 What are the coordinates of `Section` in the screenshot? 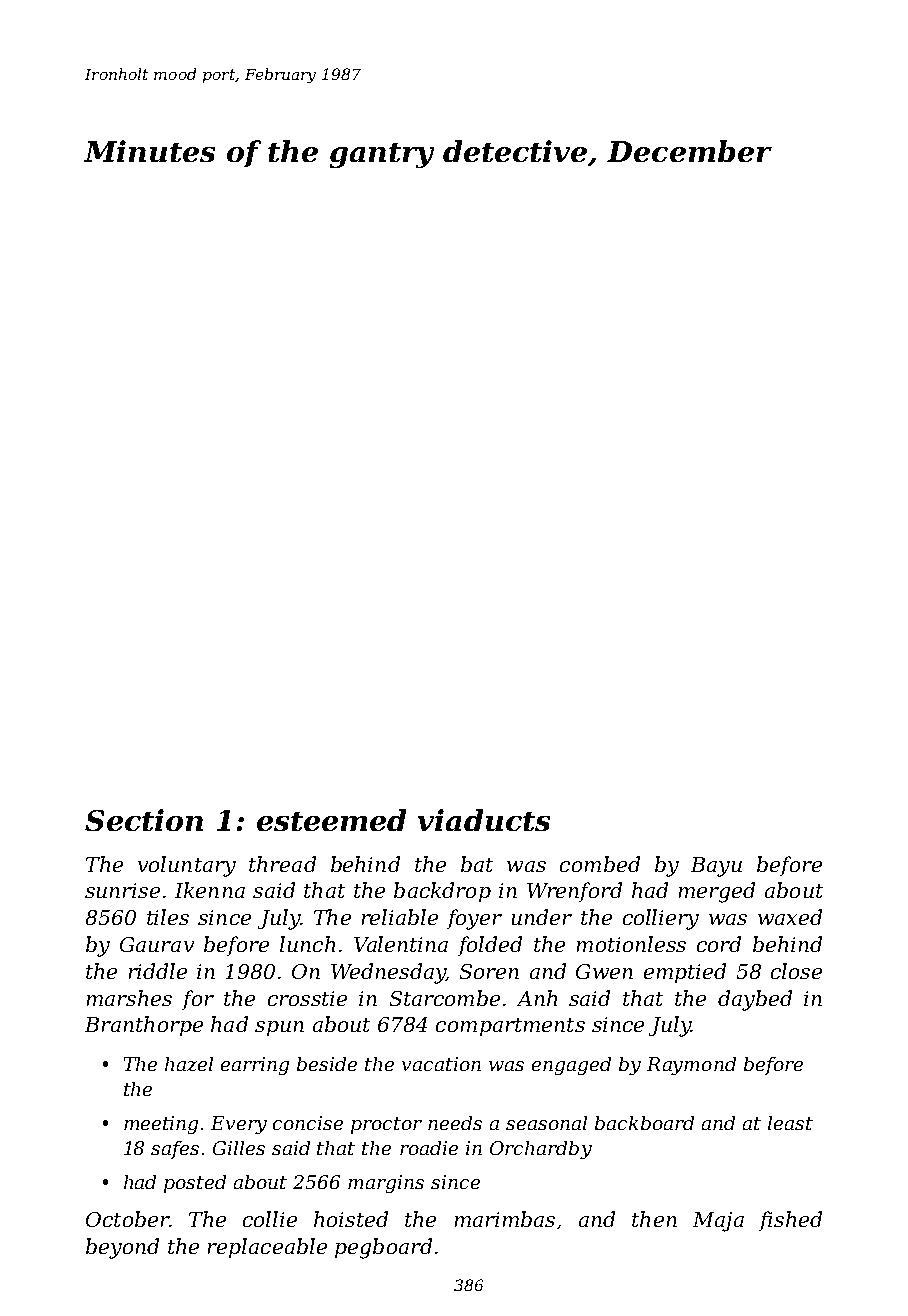 It's located at (144, 820).
